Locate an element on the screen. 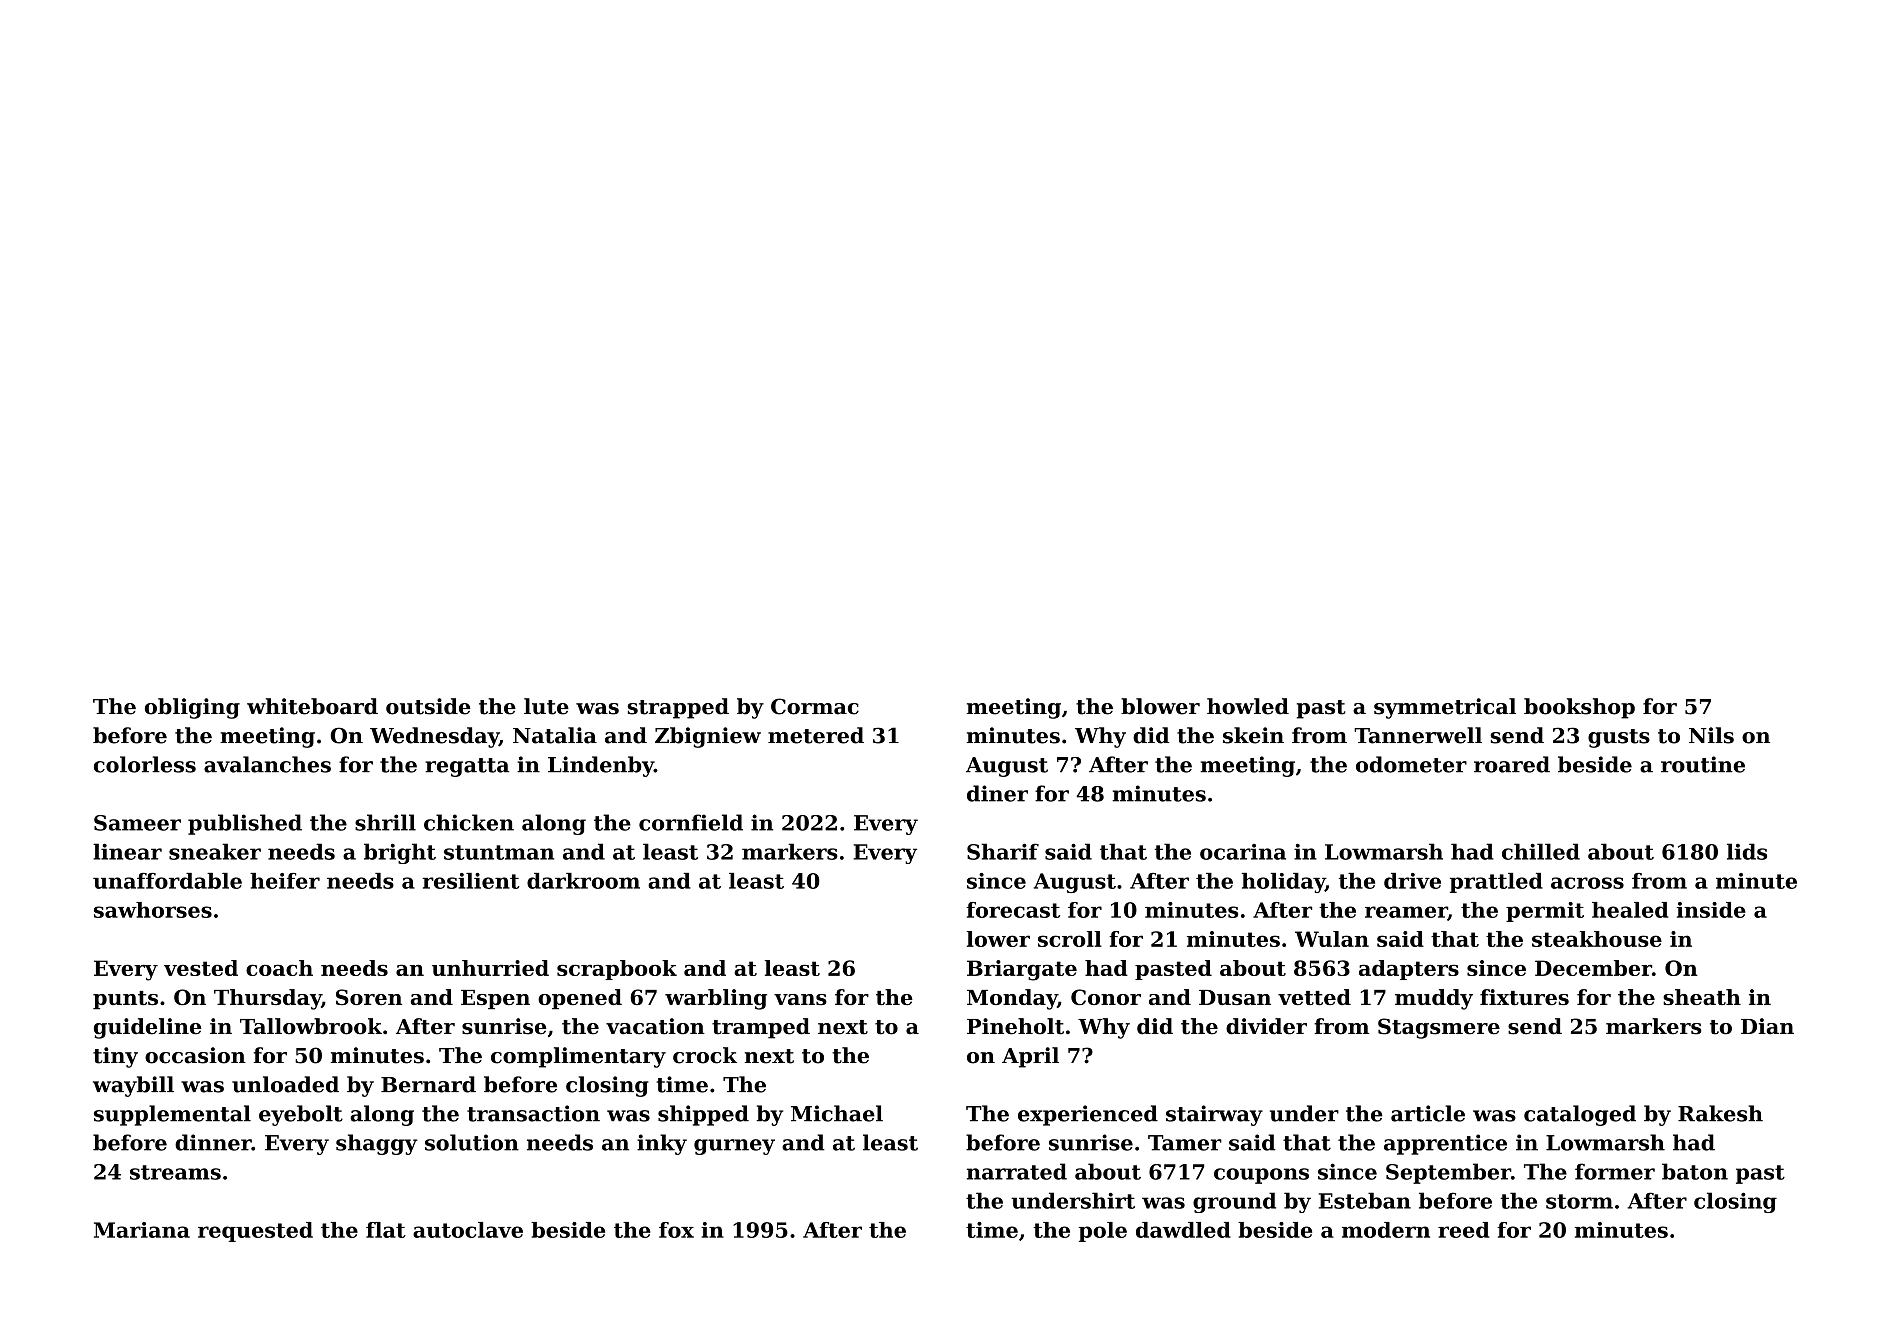 This screenshot has width=1891, height=1337. bookshop is located at coordinates (1579, 708).
